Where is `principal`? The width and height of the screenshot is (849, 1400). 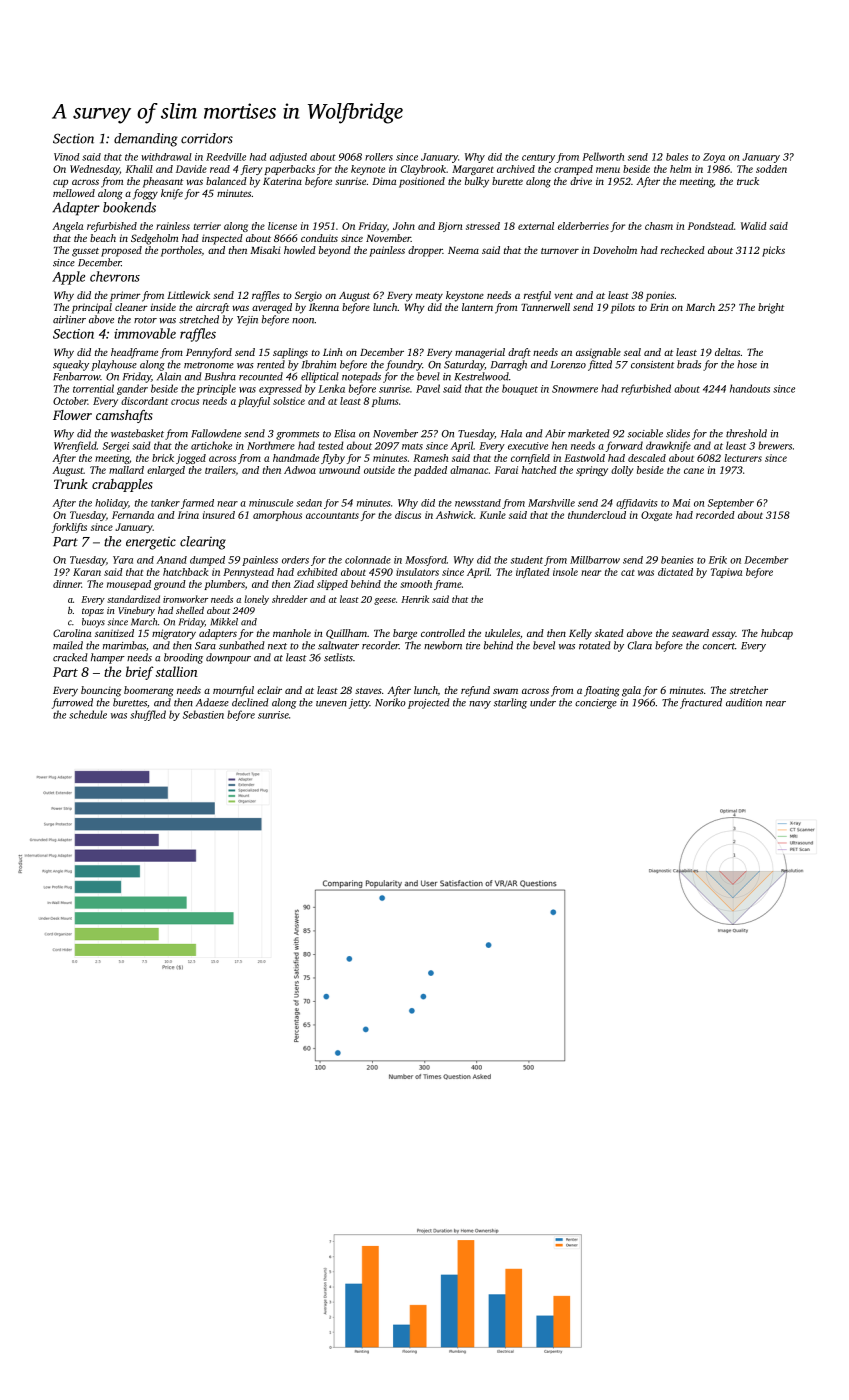
principal is located at coordinates (92, 308).
